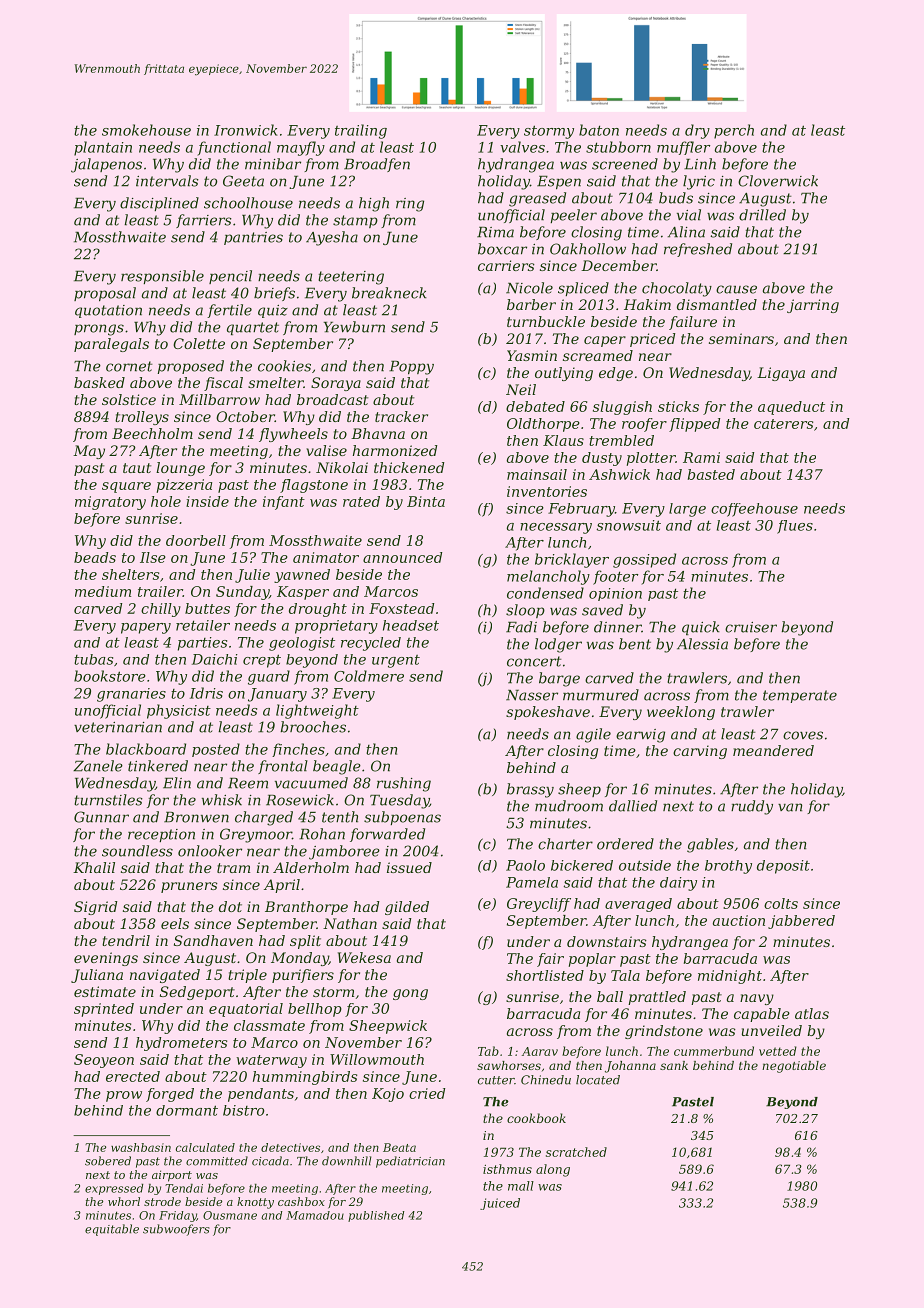  I want to click on gong, so click(410, 994).
